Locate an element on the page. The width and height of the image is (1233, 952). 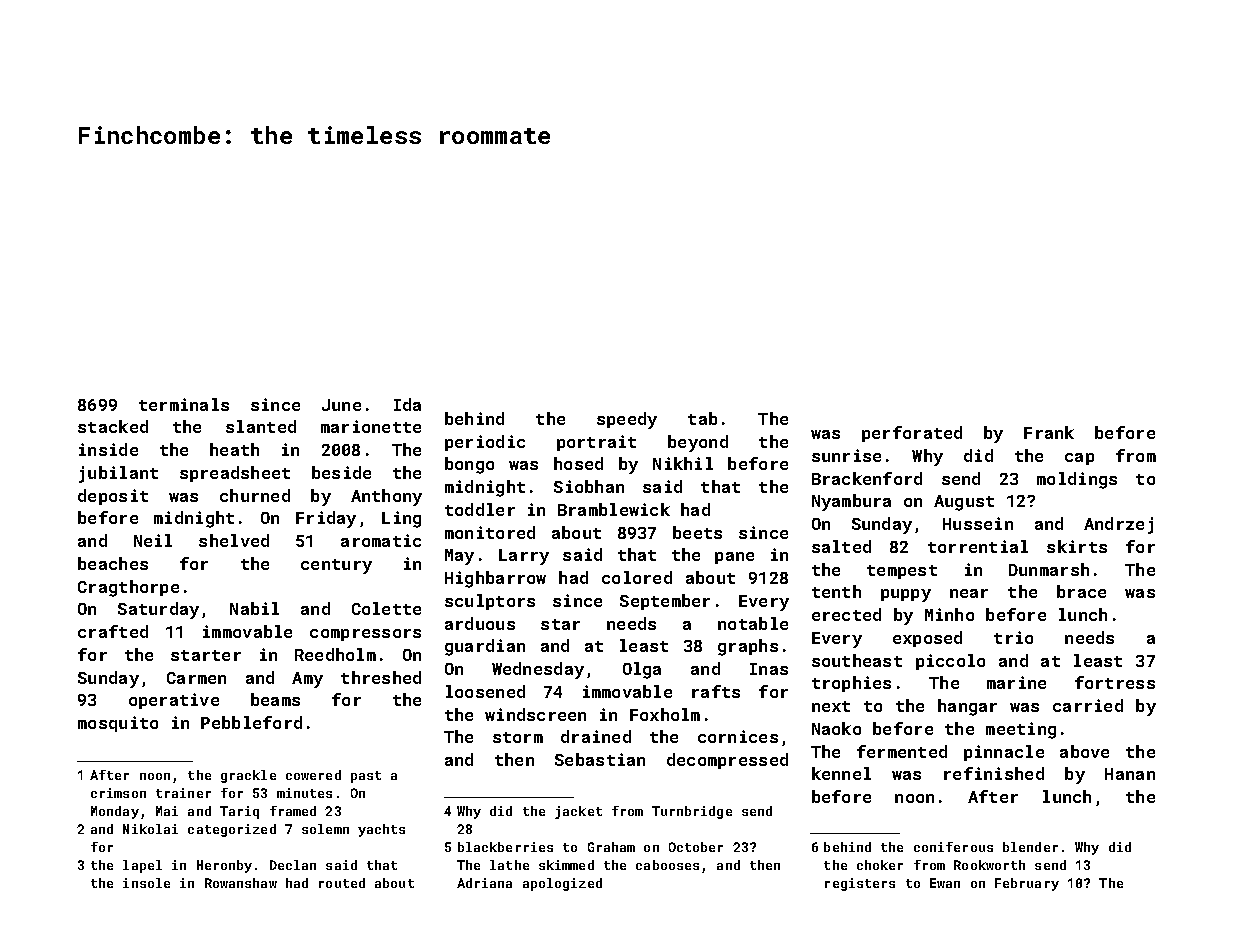
above is located at coordinates (1084, 751).
